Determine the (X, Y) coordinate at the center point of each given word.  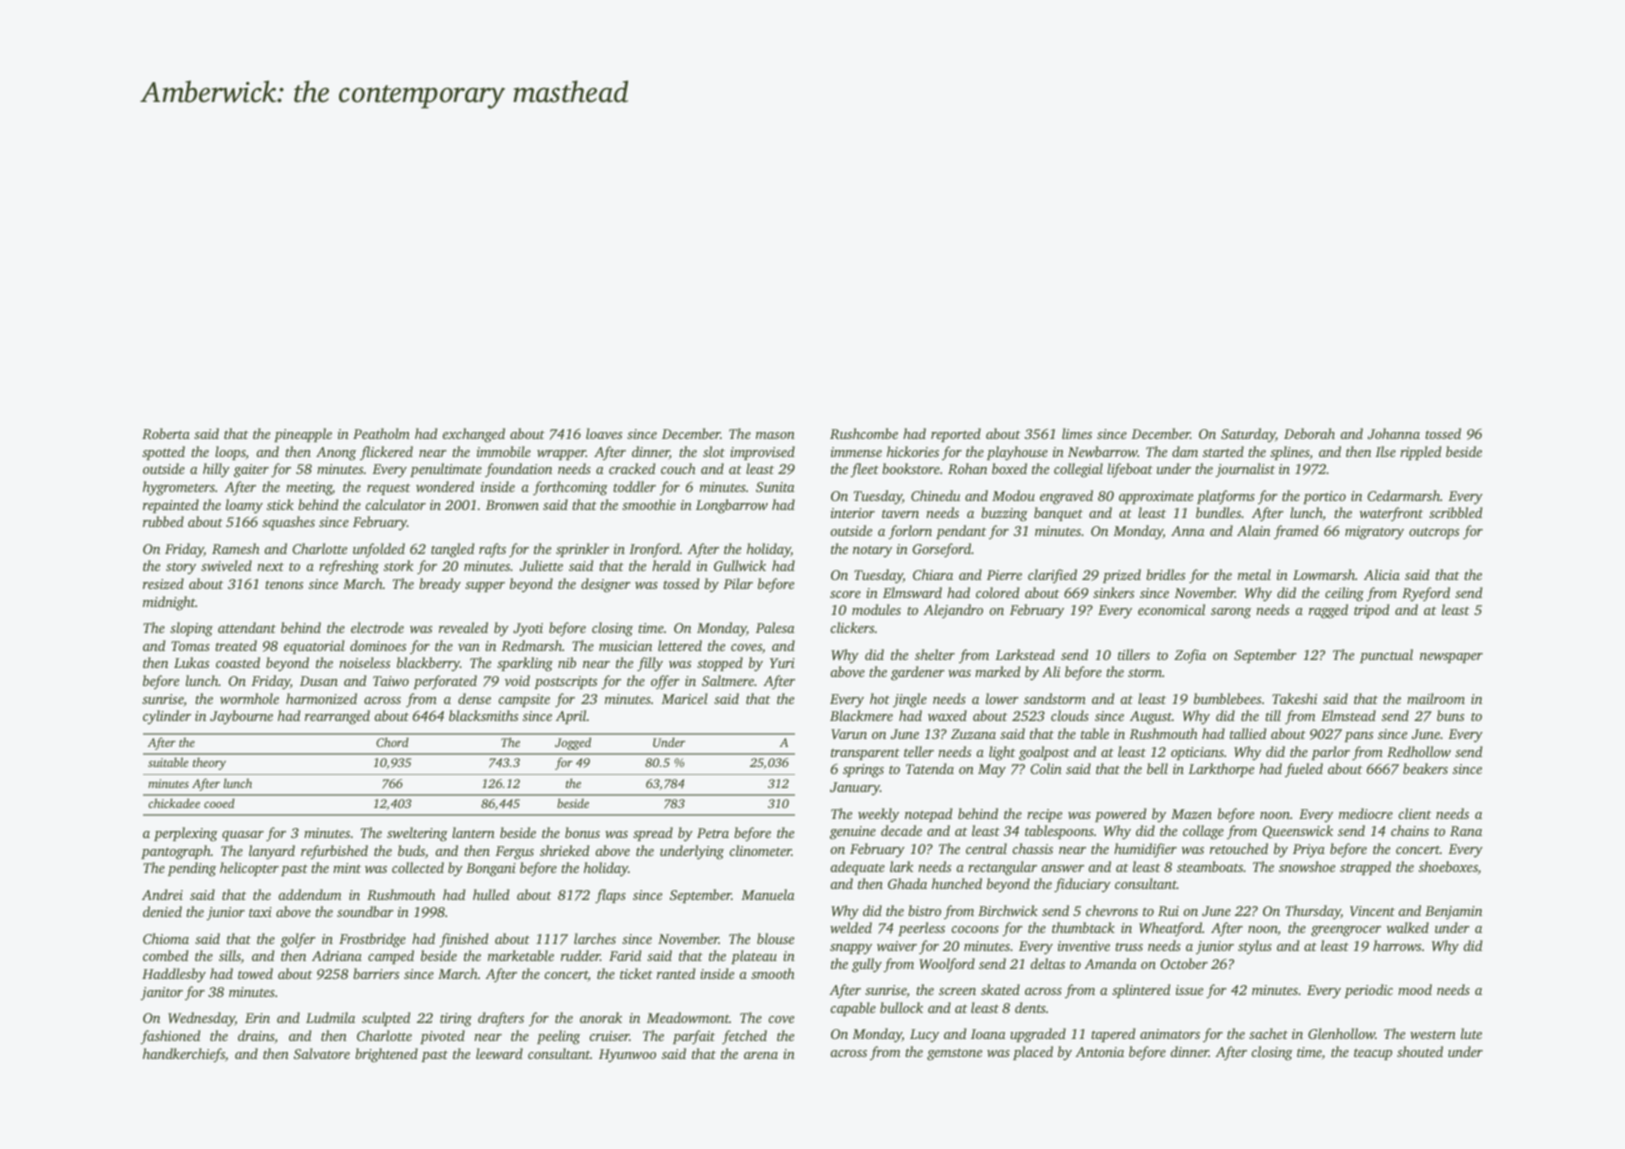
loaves (604, 433)
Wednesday (201, 1019)
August (1151, 718)
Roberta (166, 433)
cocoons (975, 929)
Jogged (573, 743)
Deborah (1309, 433)
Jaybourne (241, 717)
